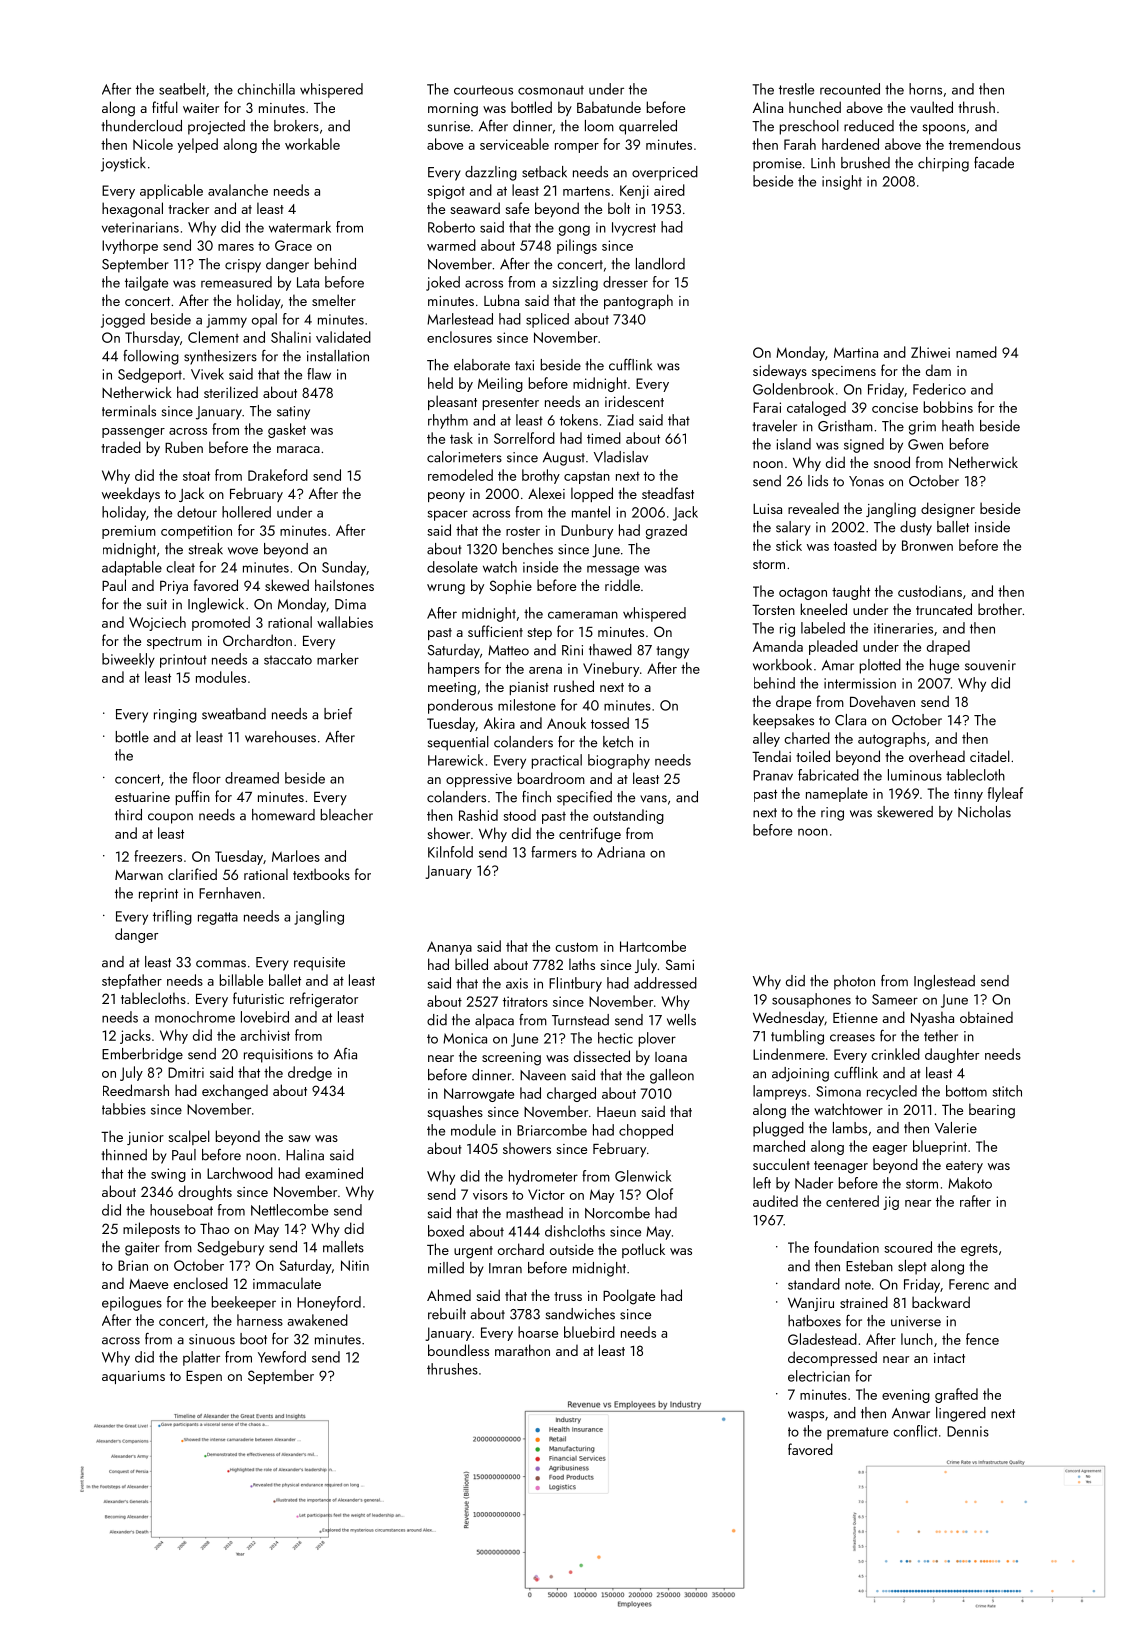 The image size is (1128, 1634). Describe the element at coordinates (344, 585) in the image. I see `hailstones` at that location.
